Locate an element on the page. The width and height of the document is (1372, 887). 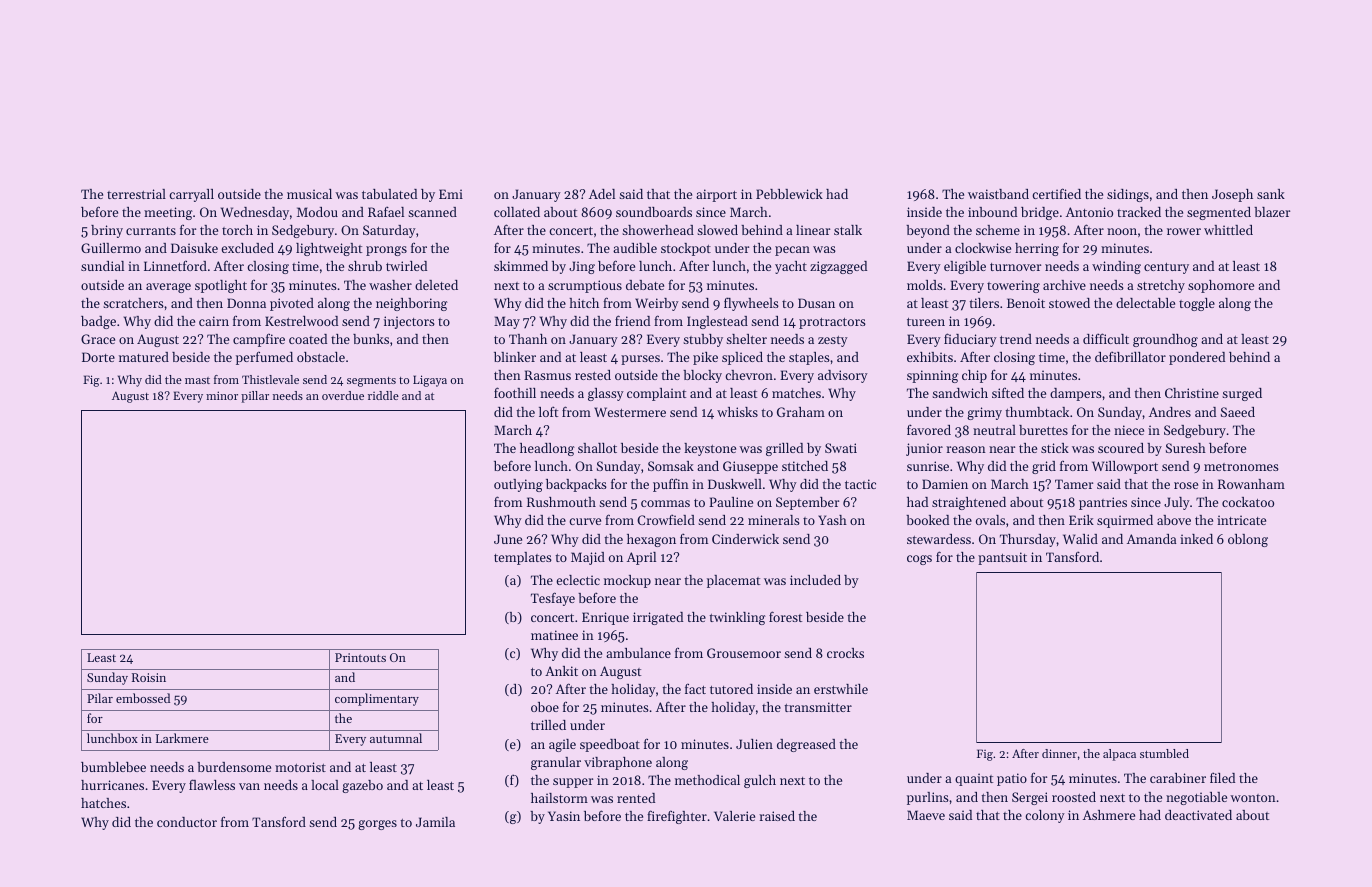
booked is located at coordinates (927, 520).
